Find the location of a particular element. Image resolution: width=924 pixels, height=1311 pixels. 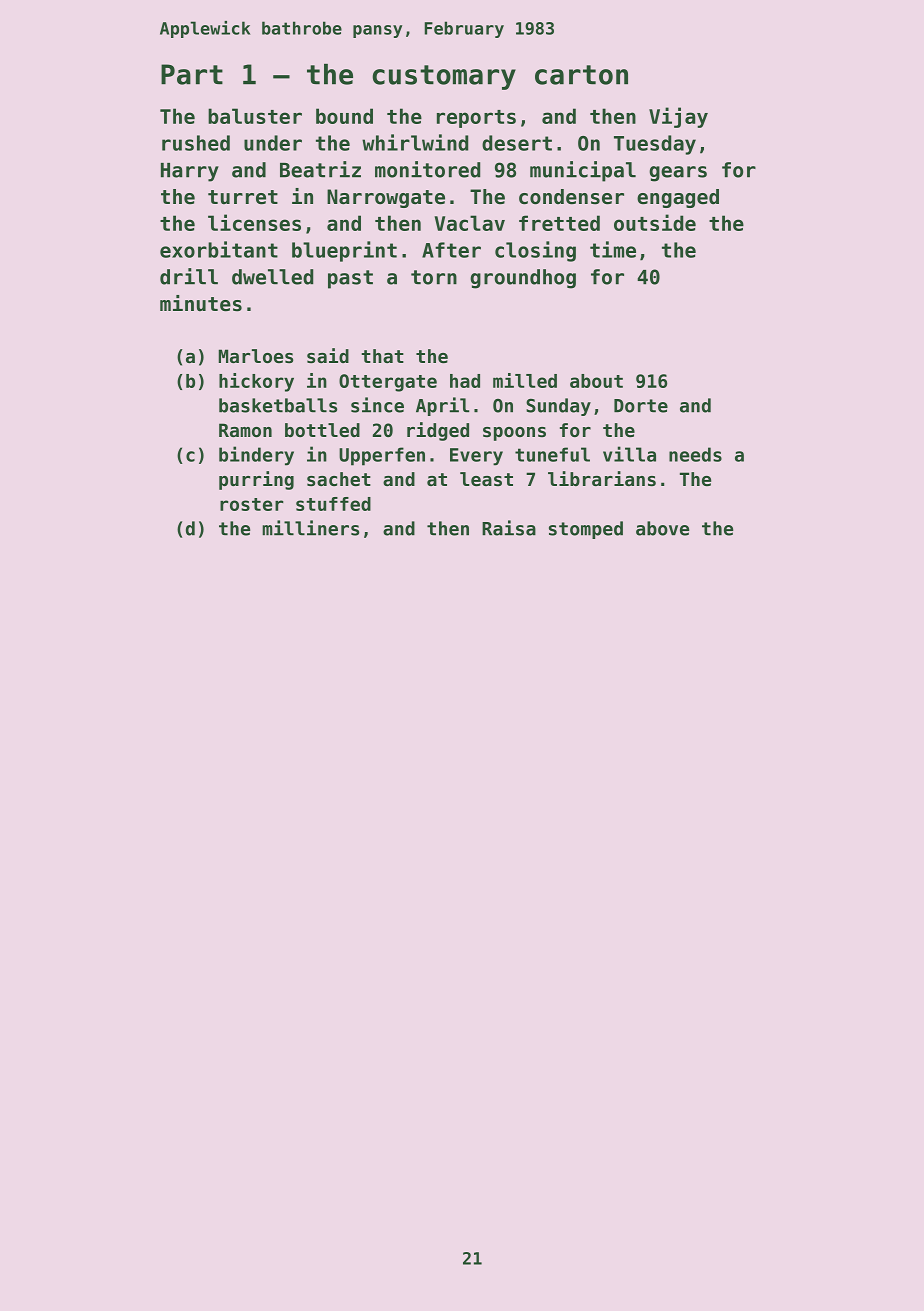

baluster is located at coordinates (255, 116).
